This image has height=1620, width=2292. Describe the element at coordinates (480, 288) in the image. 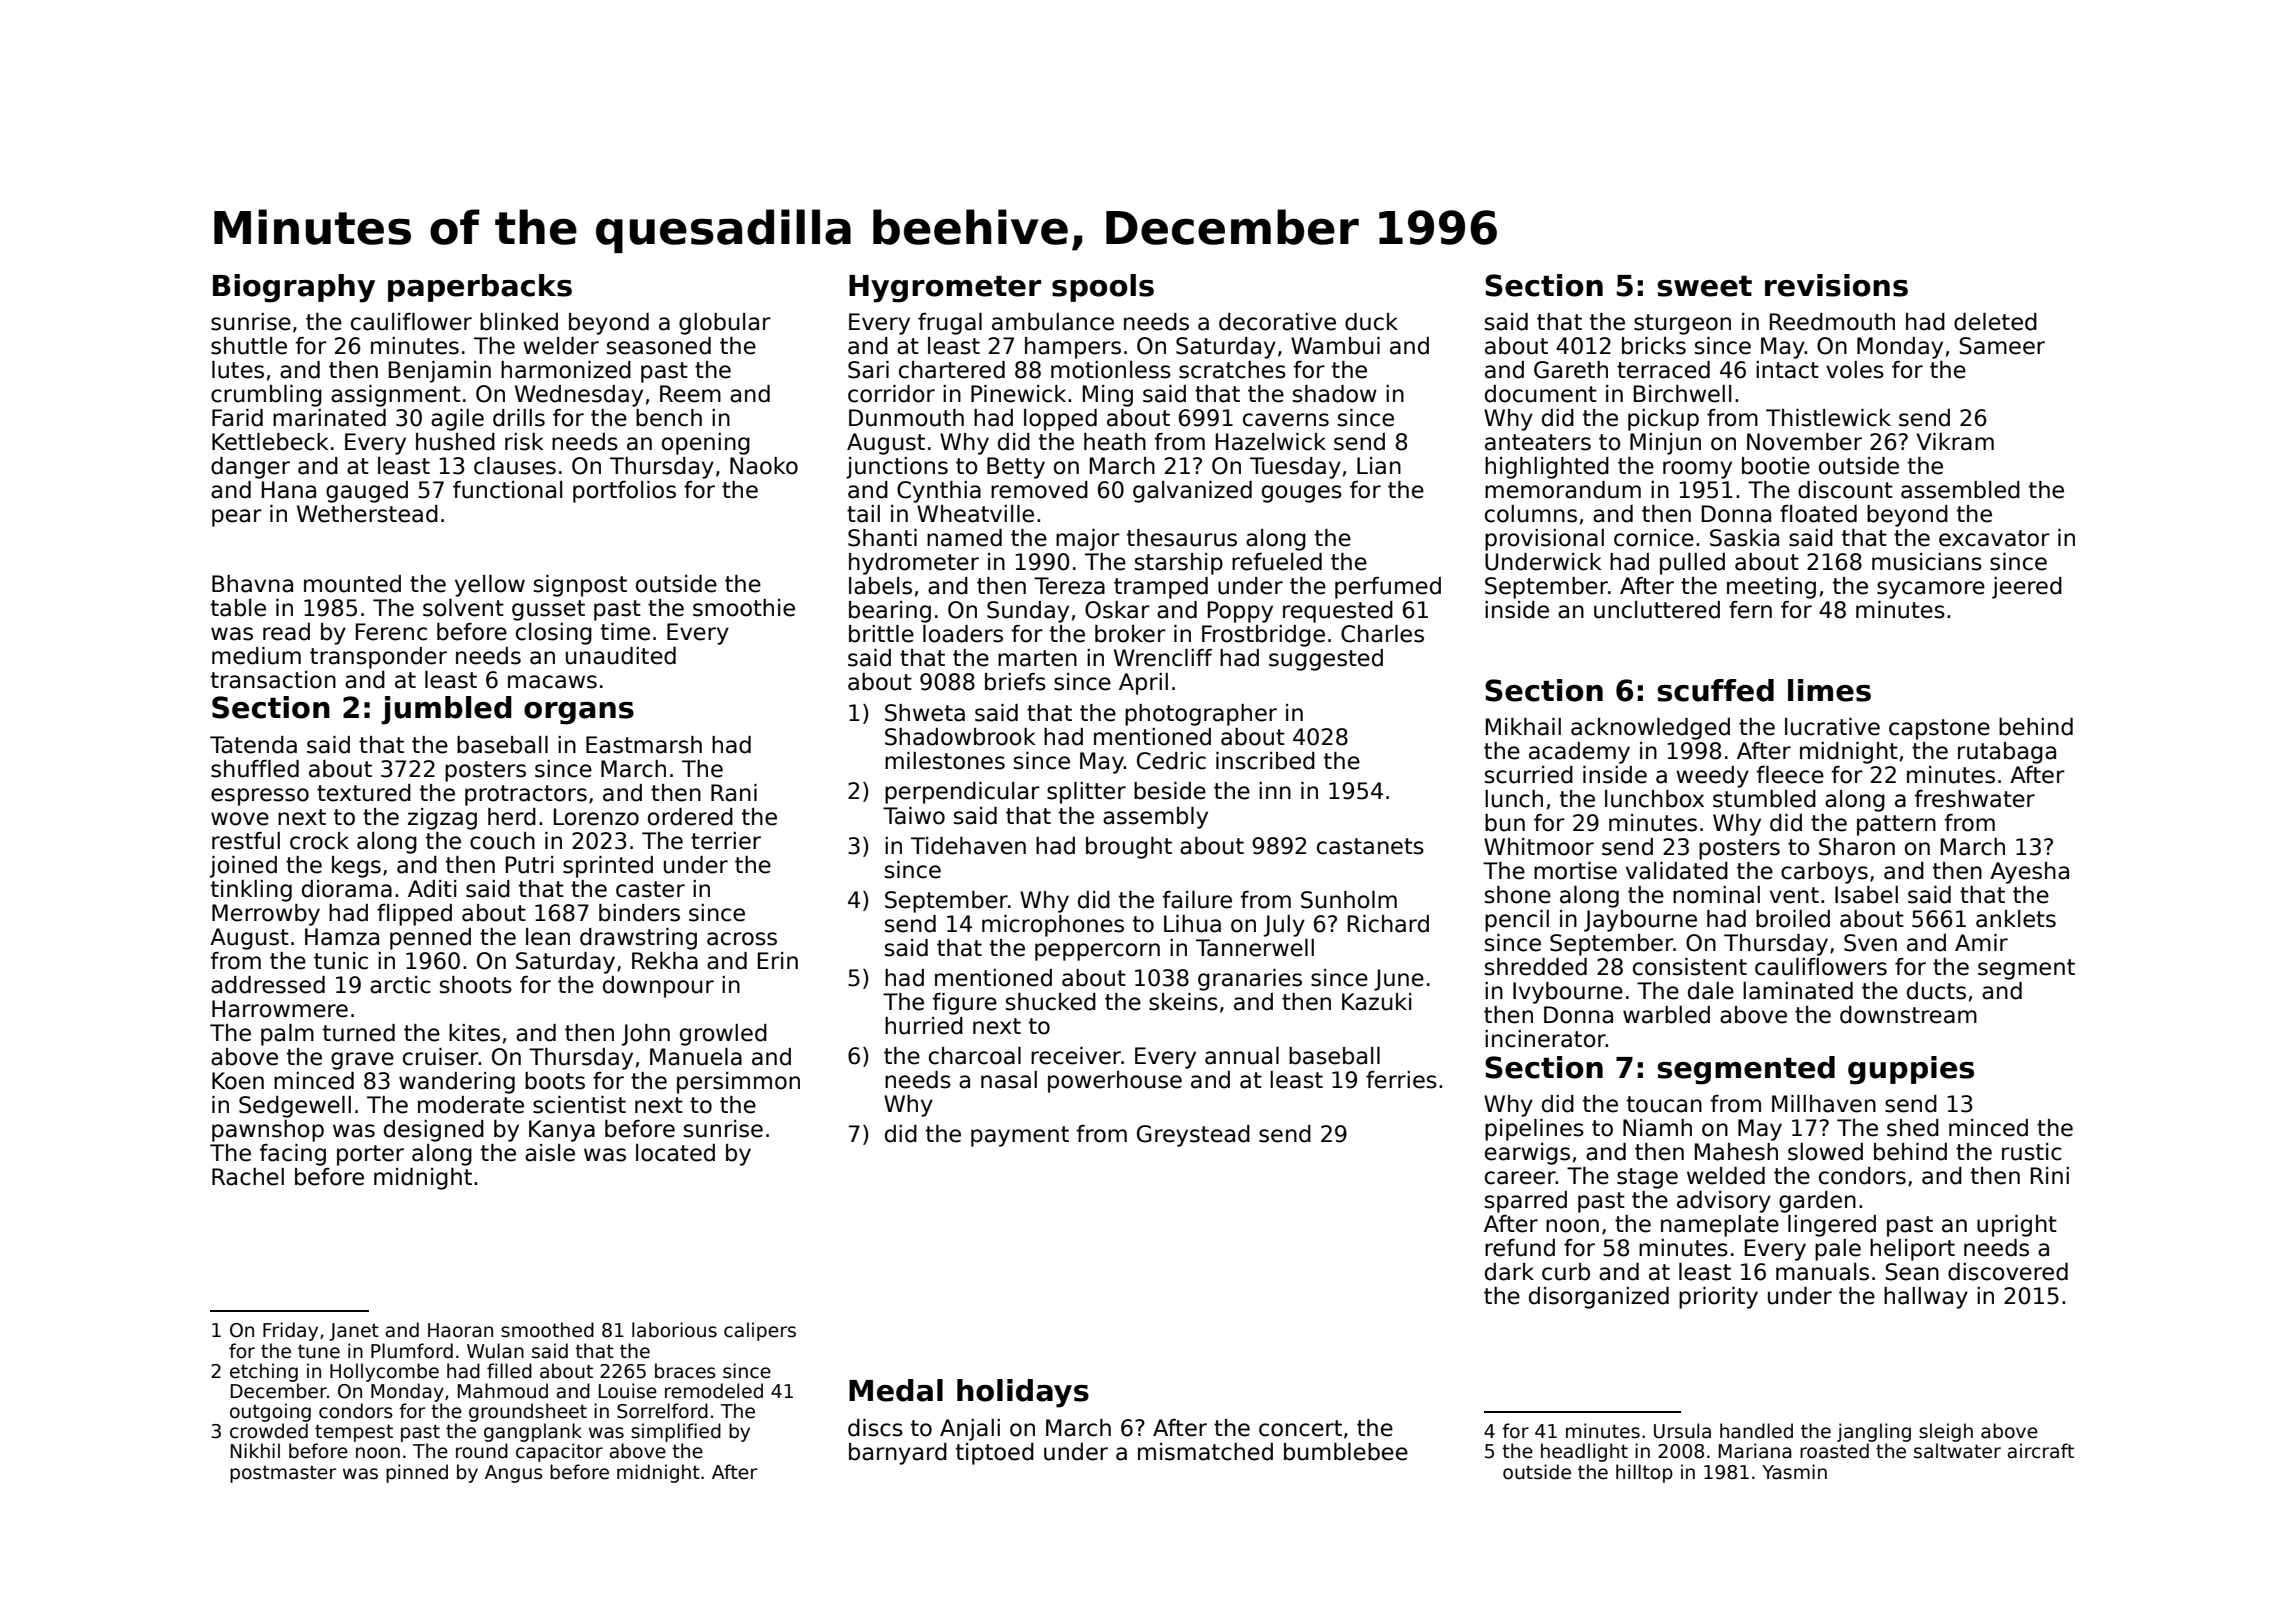

I see `paperbacks` at that location.
